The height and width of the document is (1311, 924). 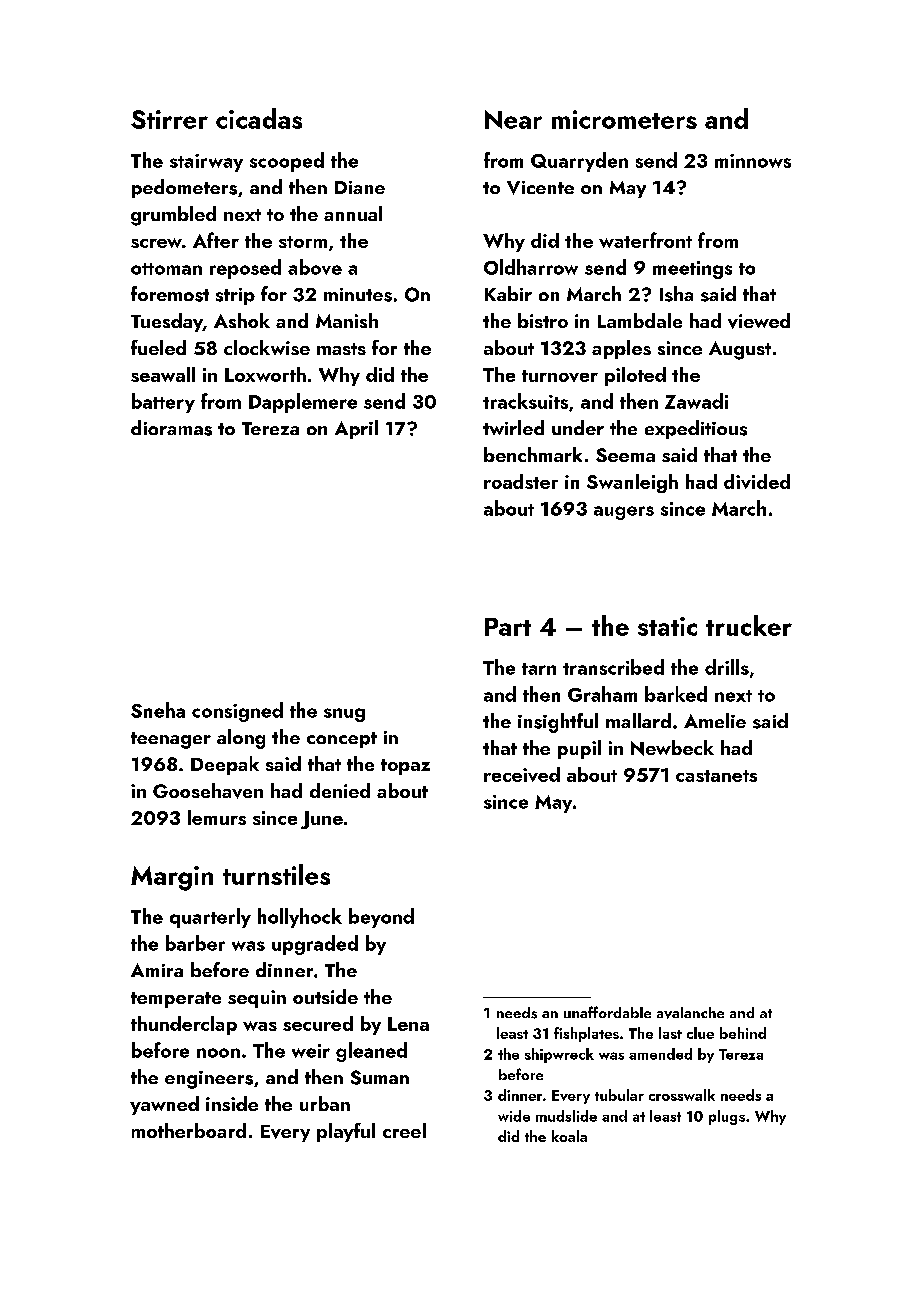 What do you see at coordinates (525, 401) in the document?
I see `tracksuits` at bounding box center [525, 401].
